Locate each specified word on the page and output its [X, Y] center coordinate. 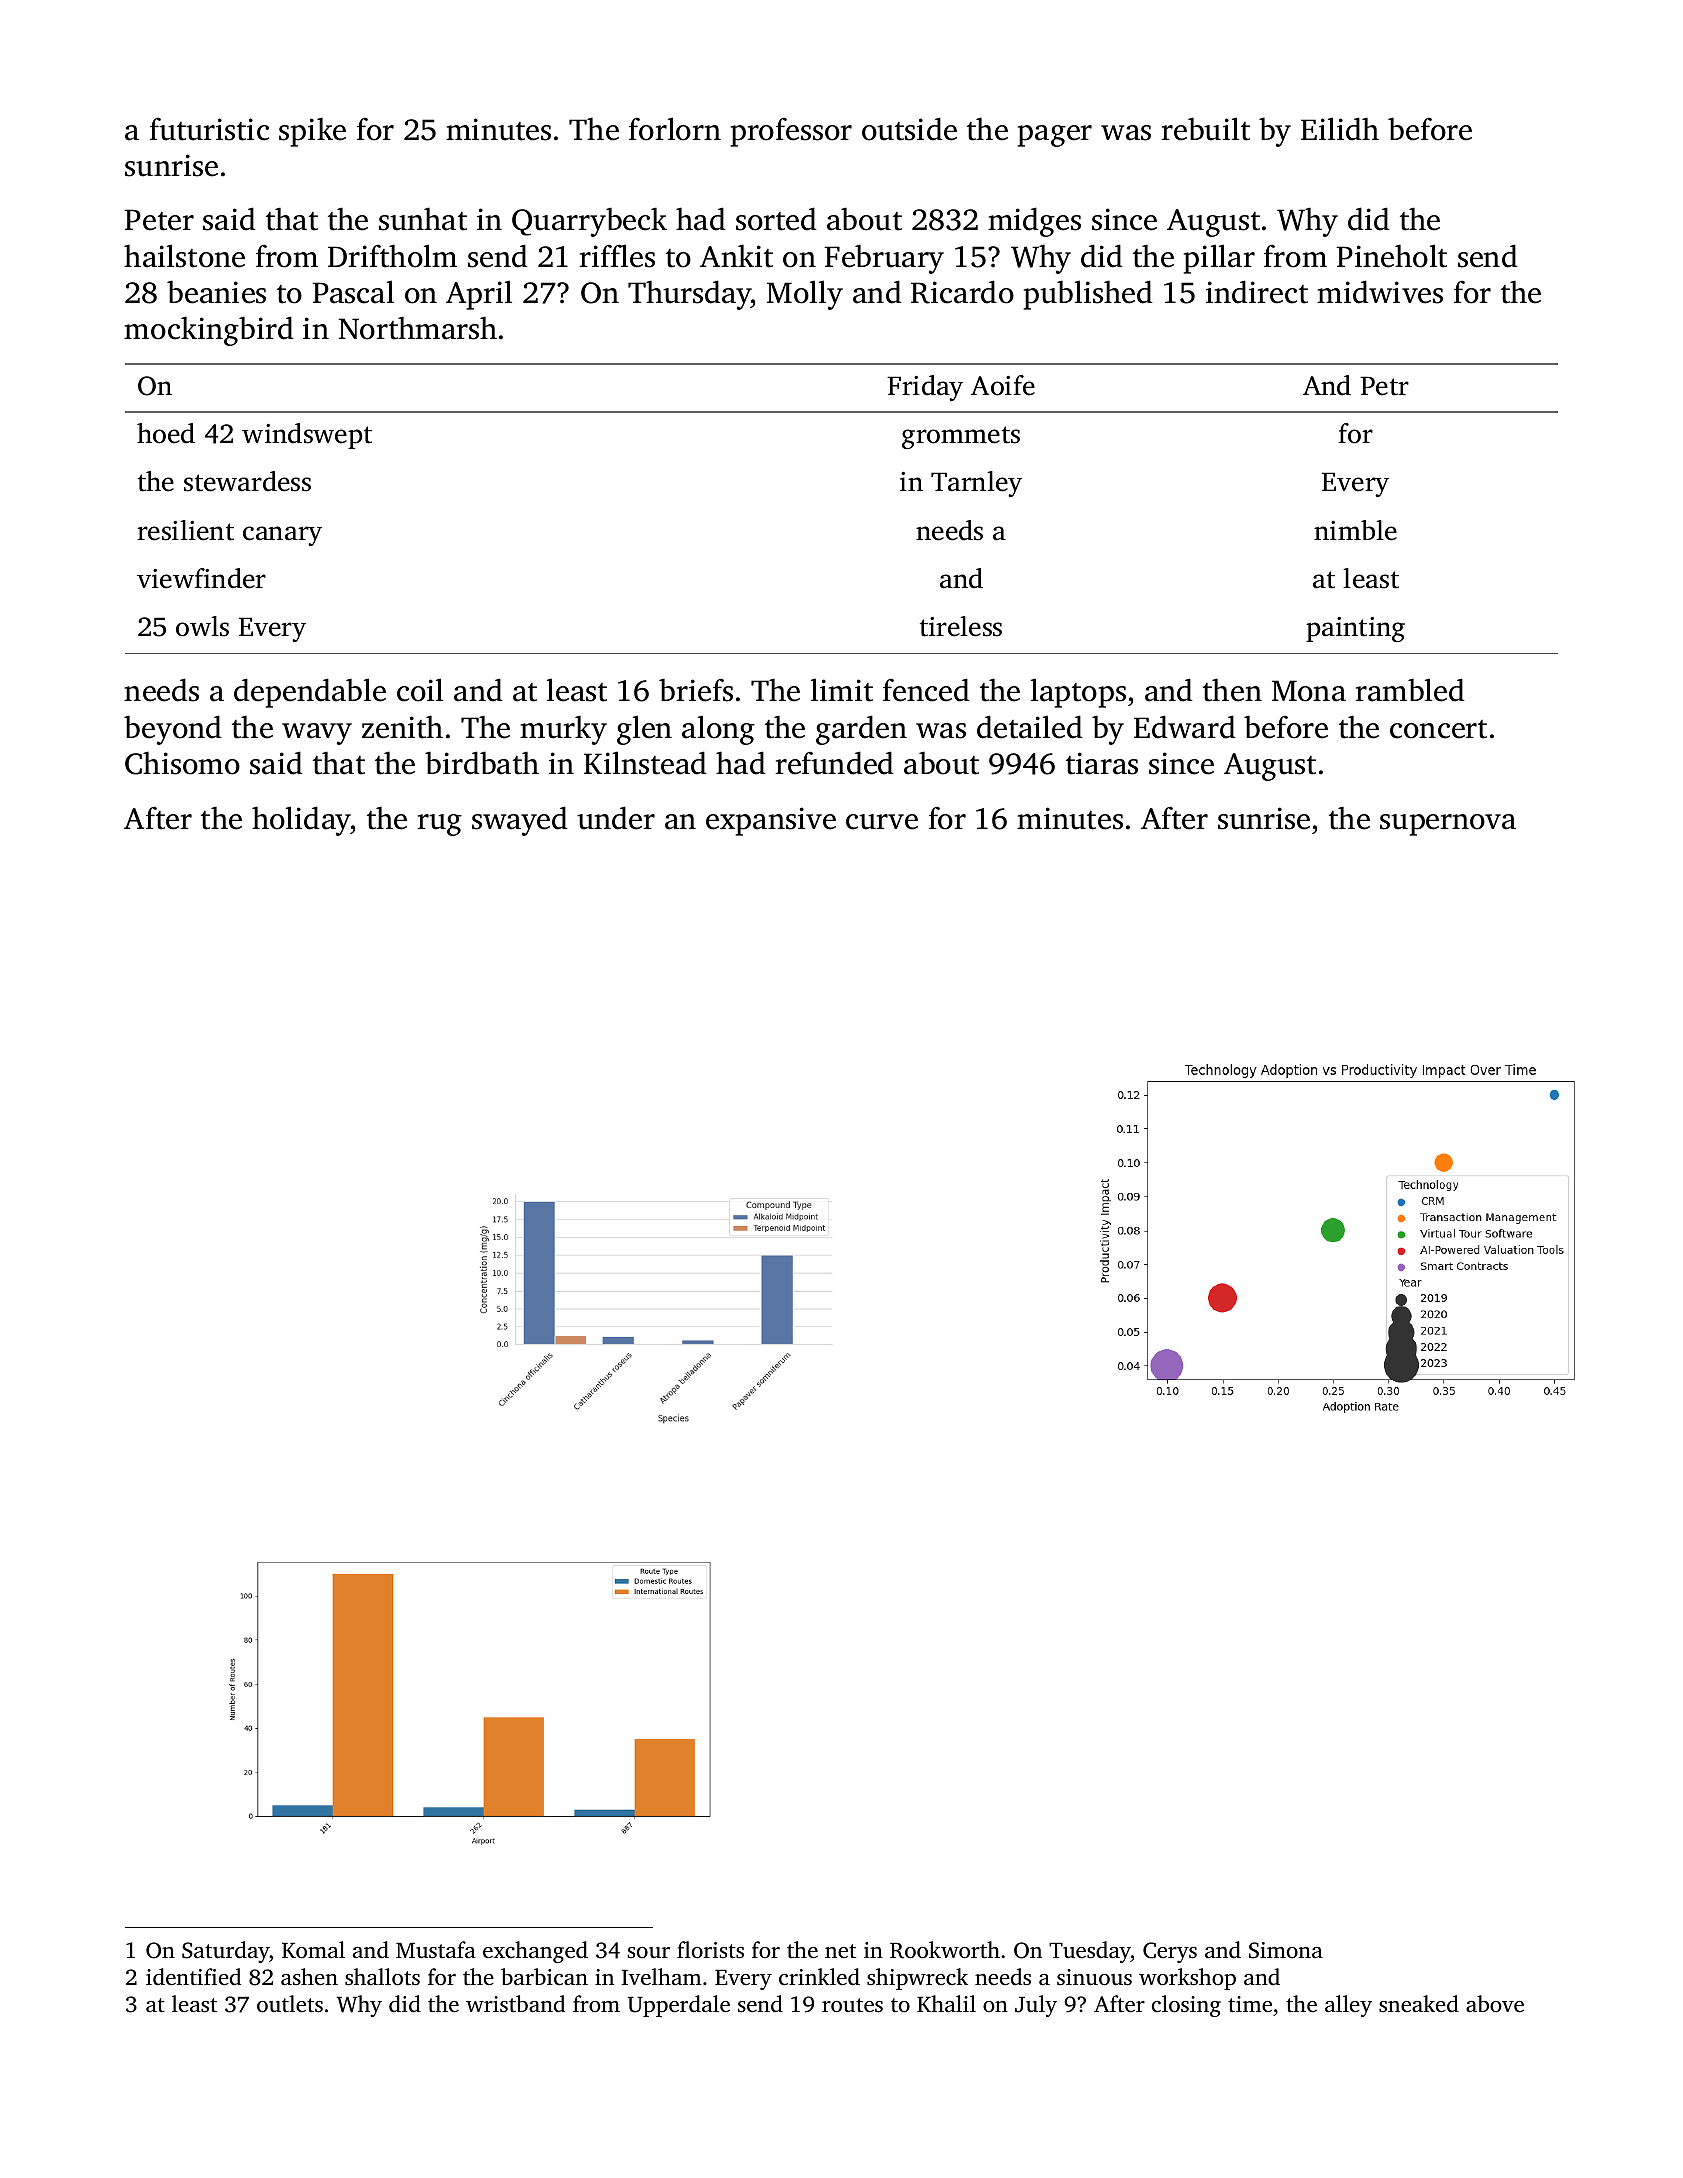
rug [439, 825]
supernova [1448, 825]
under [616, 818]
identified [193, 1977]
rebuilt [1205, 129]
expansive [771, 821]
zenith [402, 727]
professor [791, 132]
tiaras [1102, 763]
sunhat [423, 219]
